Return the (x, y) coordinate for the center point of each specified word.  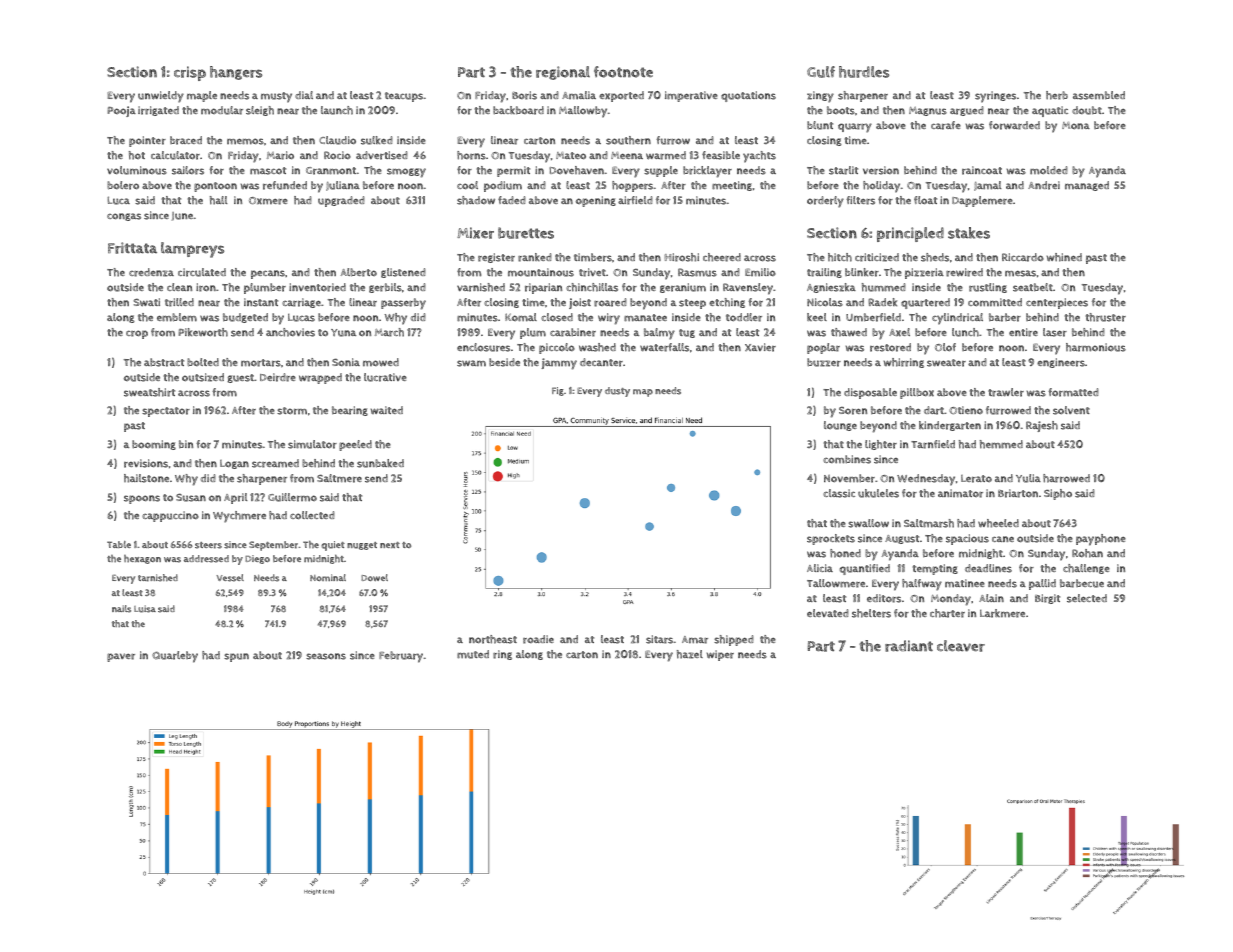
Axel (899, 332)
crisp (190, 73)
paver (121, 657)
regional (563, 73)
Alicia (820, 568)
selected (1087, 598)
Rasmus (697, 272)
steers (208, 545)
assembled (1099, 95)
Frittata (132, 248)
